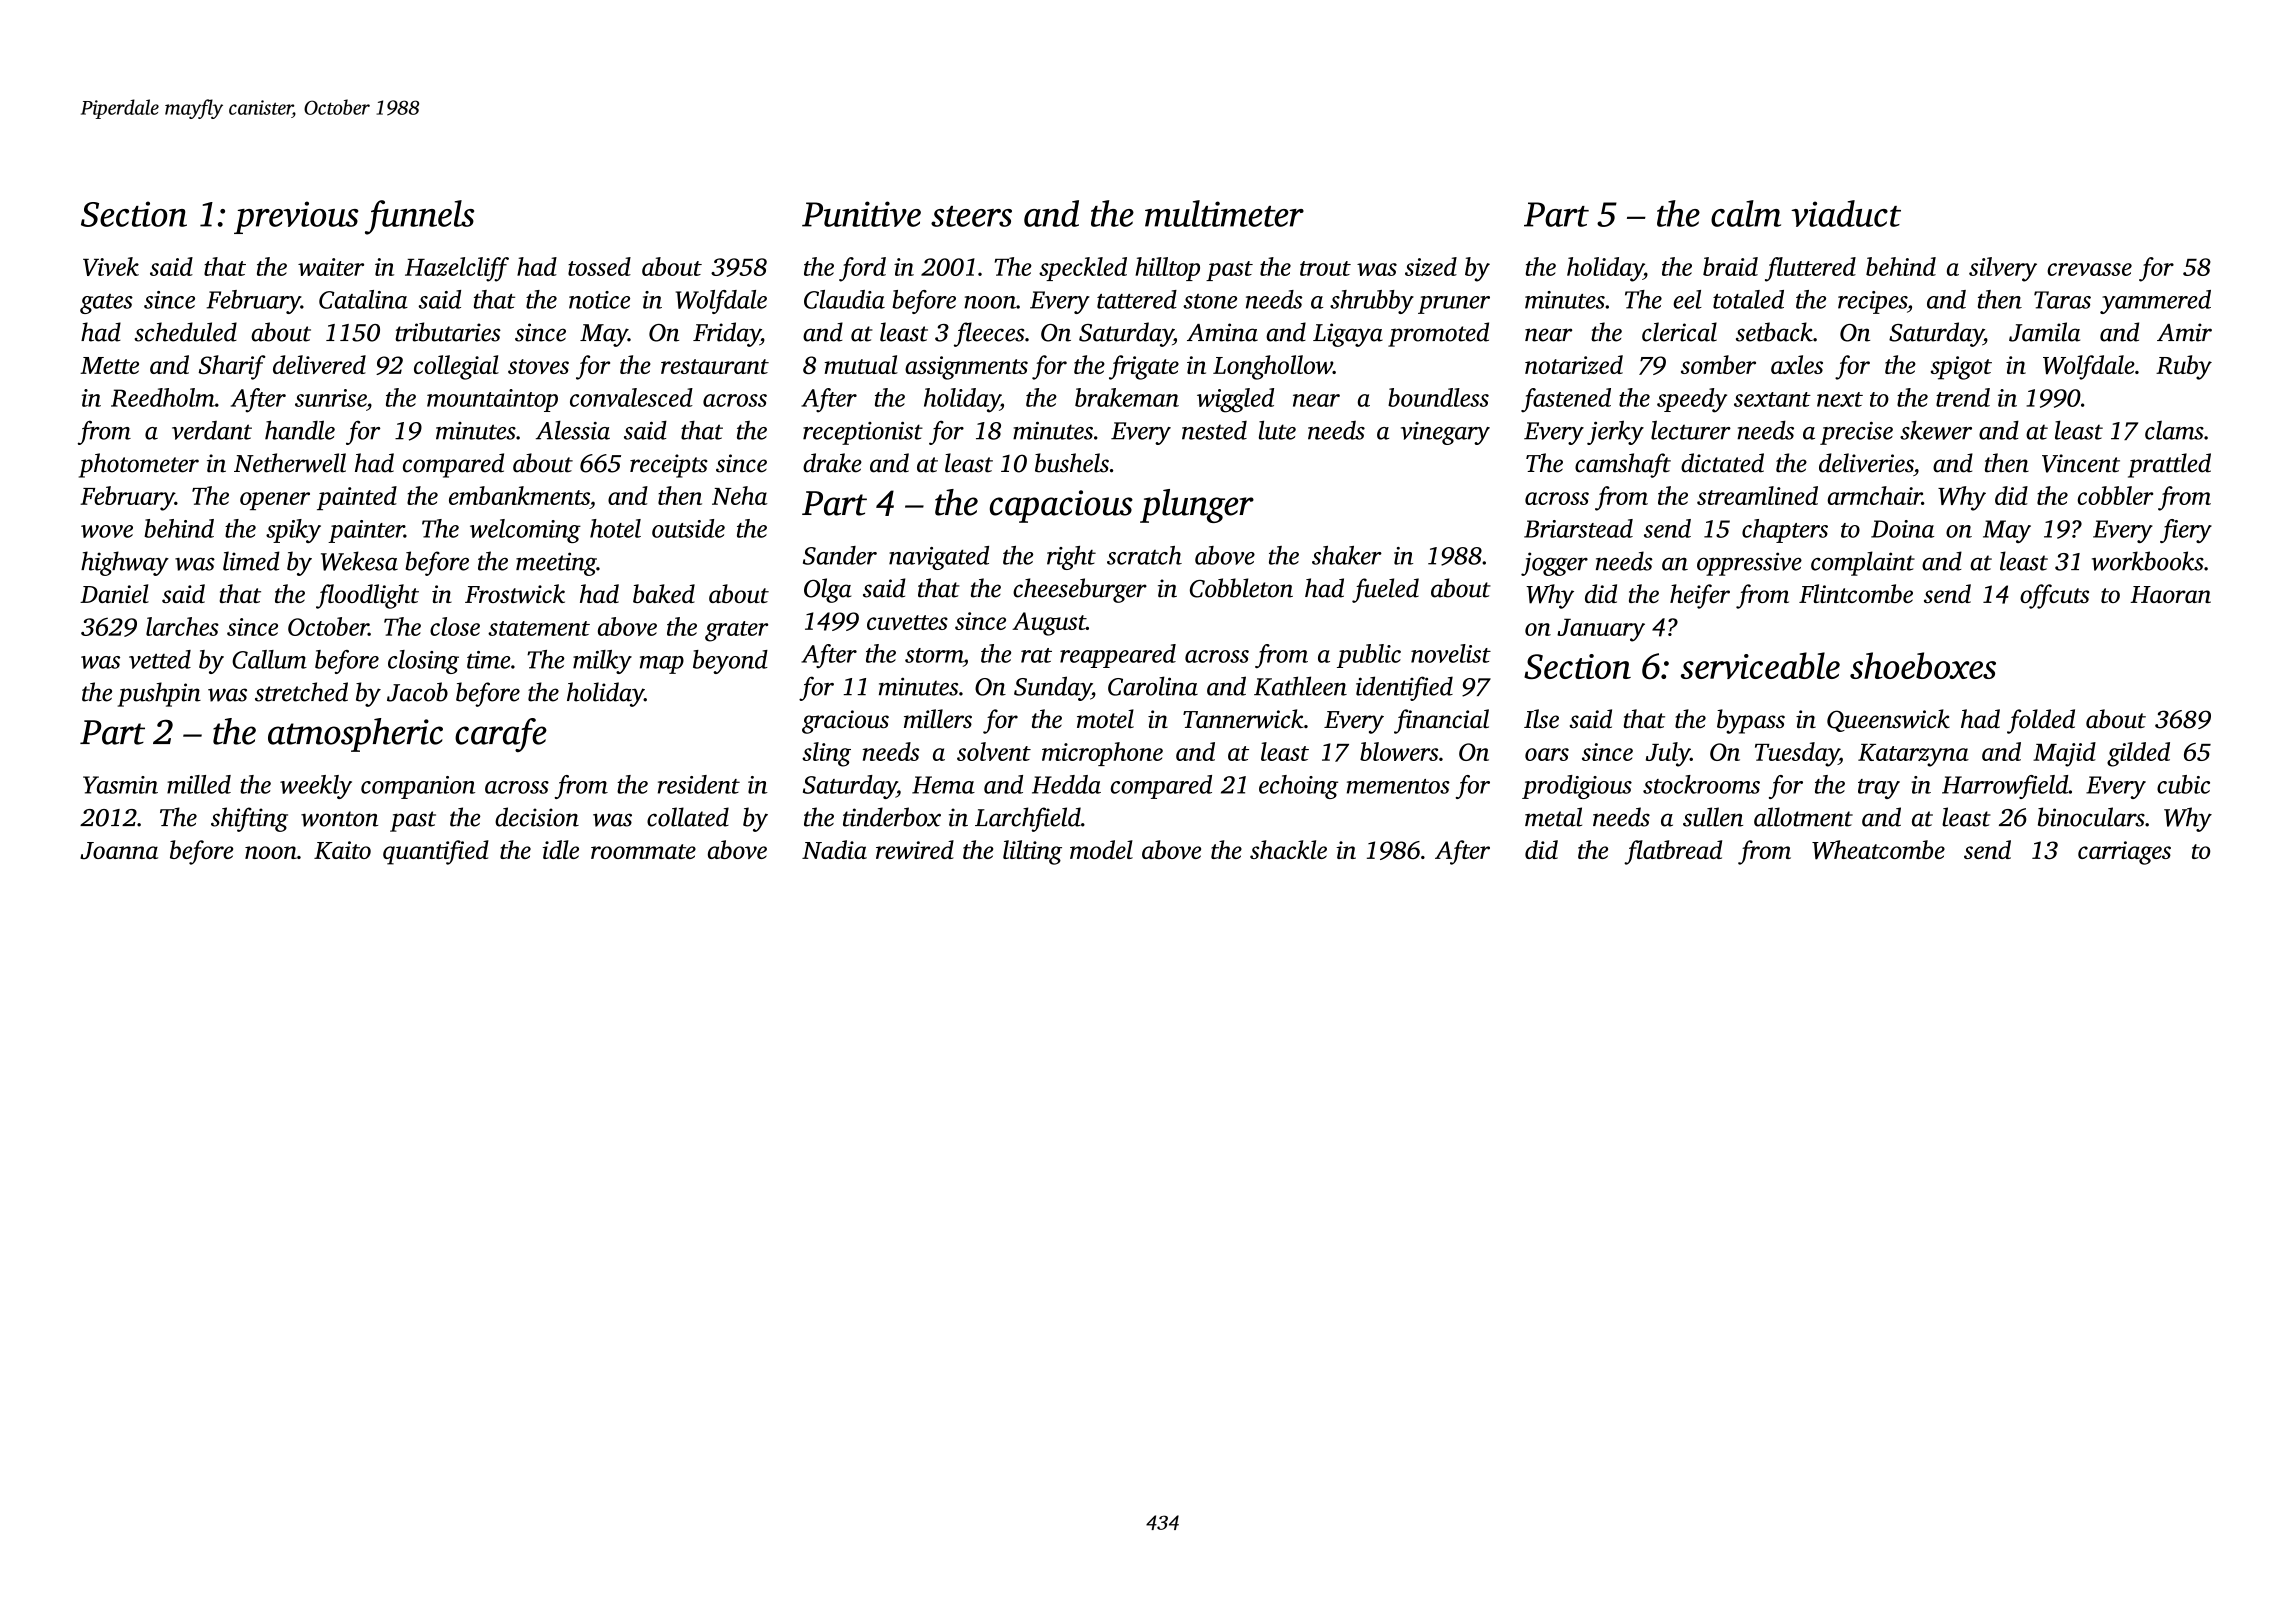 This screenshot has height=1620, width=2292. What do you see at coordinates (971, 216) in the screenshot?
I see `steers` at bounding box center [971, 216].
